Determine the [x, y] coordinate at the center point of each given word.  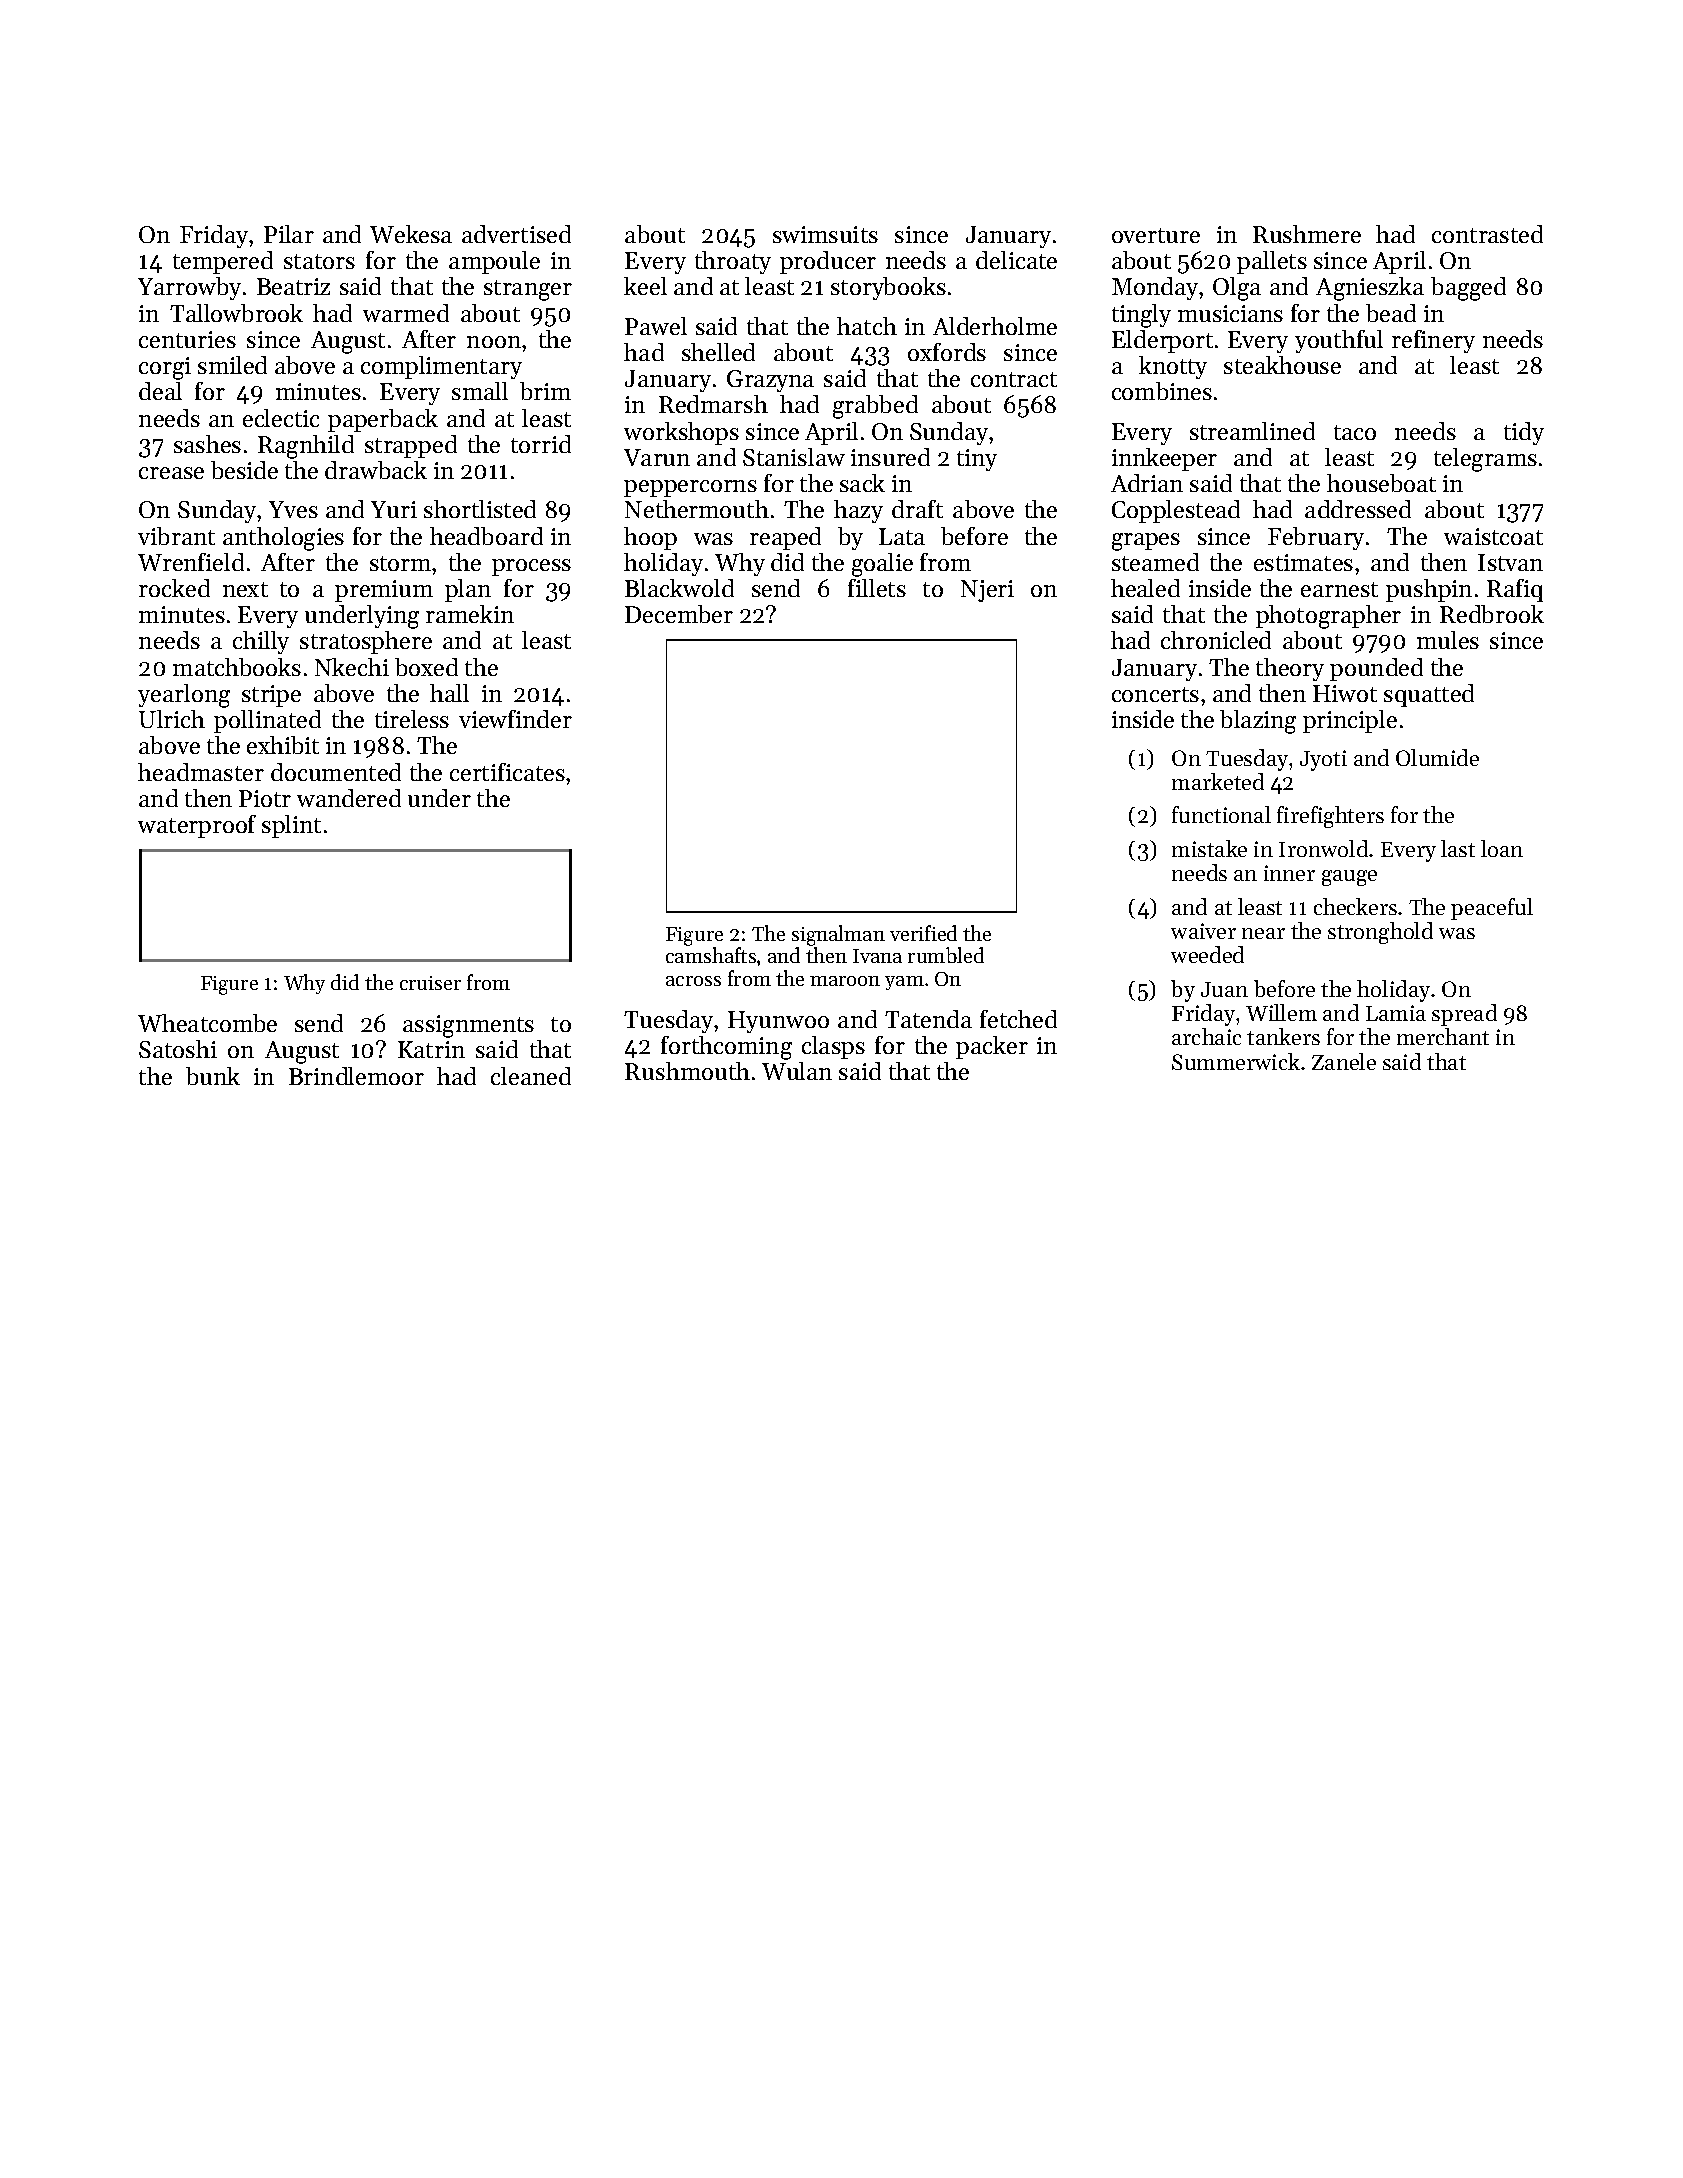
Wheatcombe [207, 1023]
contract [1014, 379]
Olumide [1437, 757]
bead [1391, 313]
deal [160, 391]
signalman [838, 935]
